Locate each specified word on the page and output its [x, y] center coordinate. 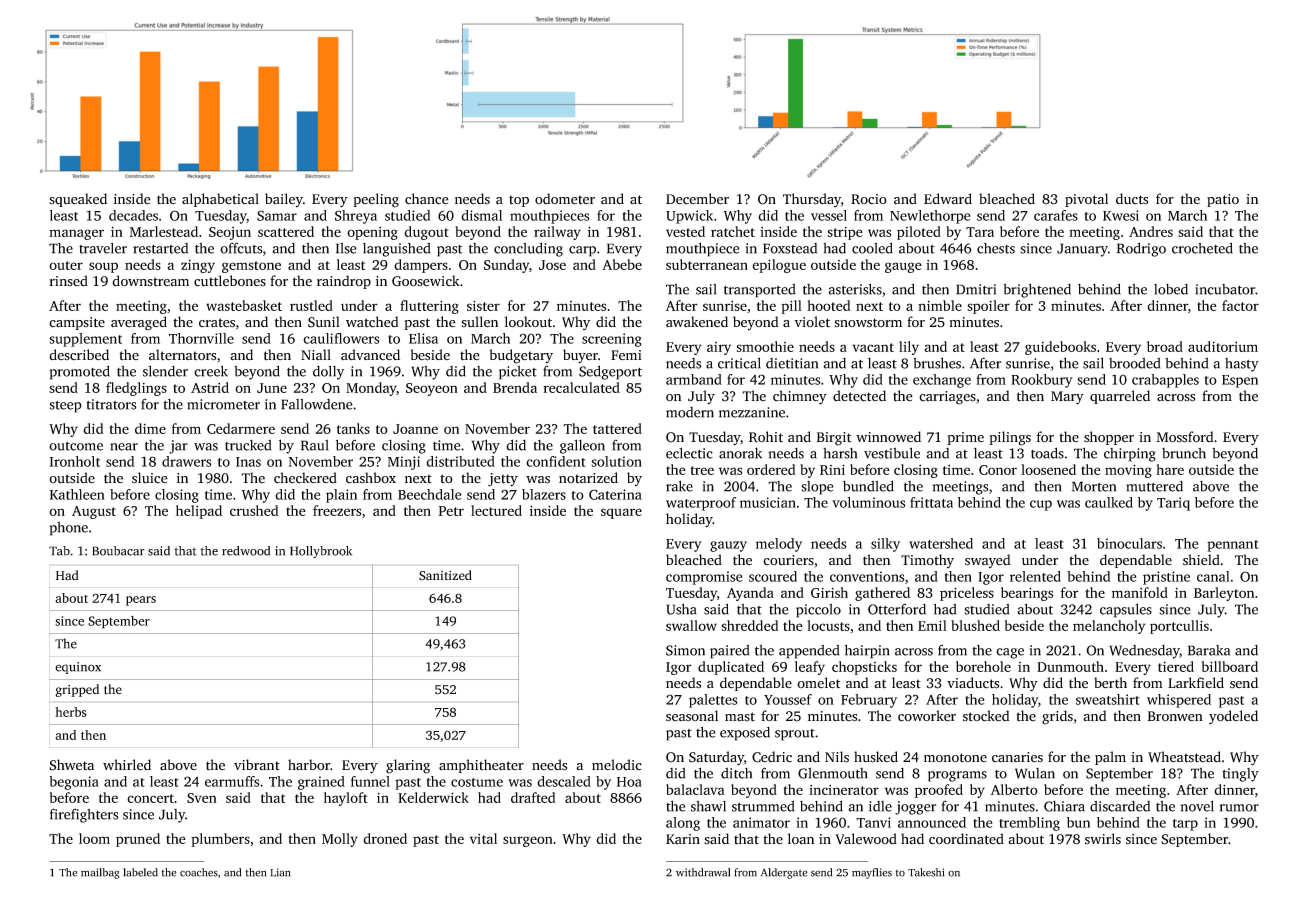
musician [768, 502]
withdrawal [703, 872]
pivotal [1086, 200]
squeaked [78, 200]
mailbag [100, 873]
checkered [305, 478]
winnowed [888, 437]
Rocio [869, 199]
